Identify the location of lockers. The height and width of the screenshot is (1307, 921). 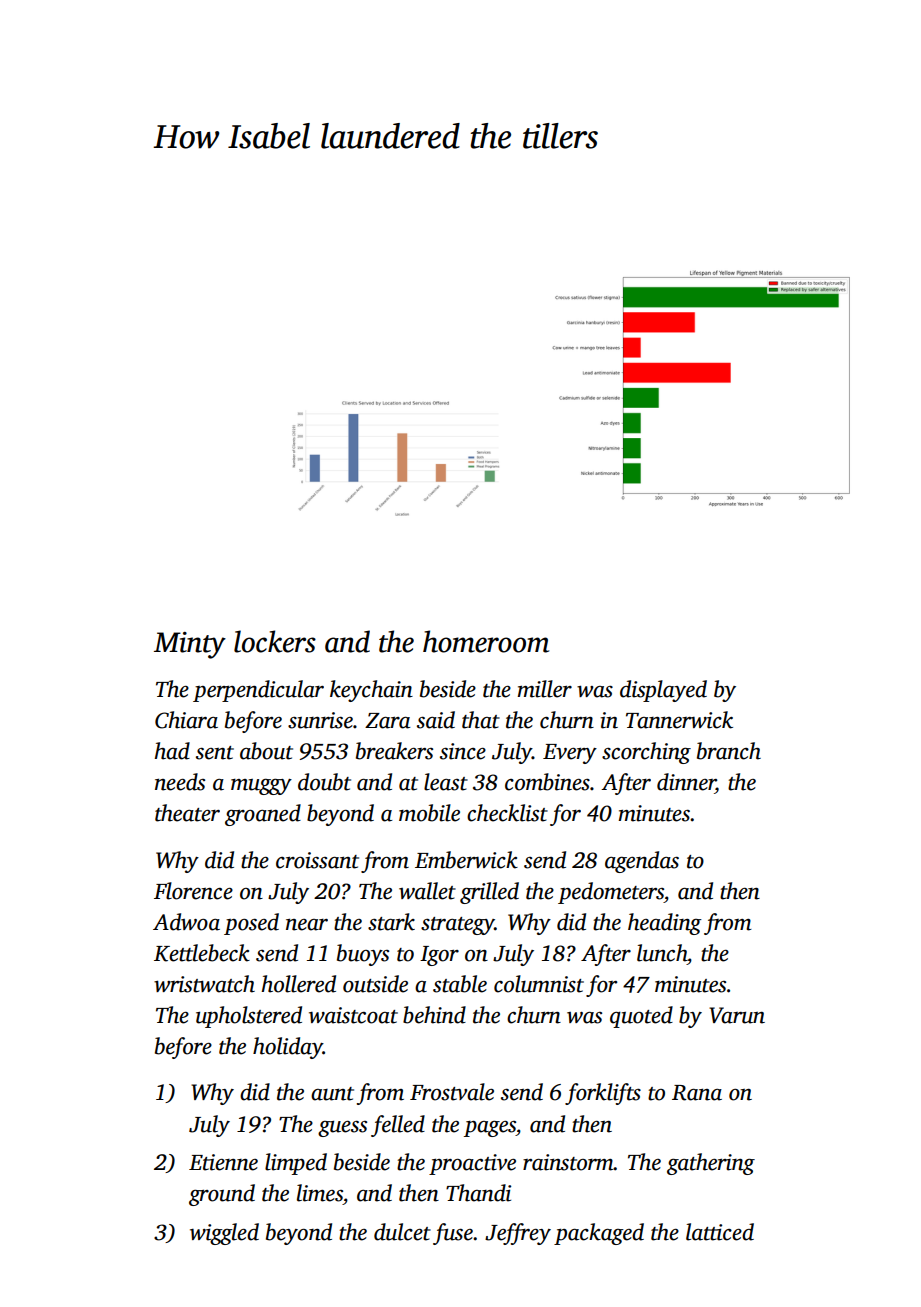
(275, 641).
